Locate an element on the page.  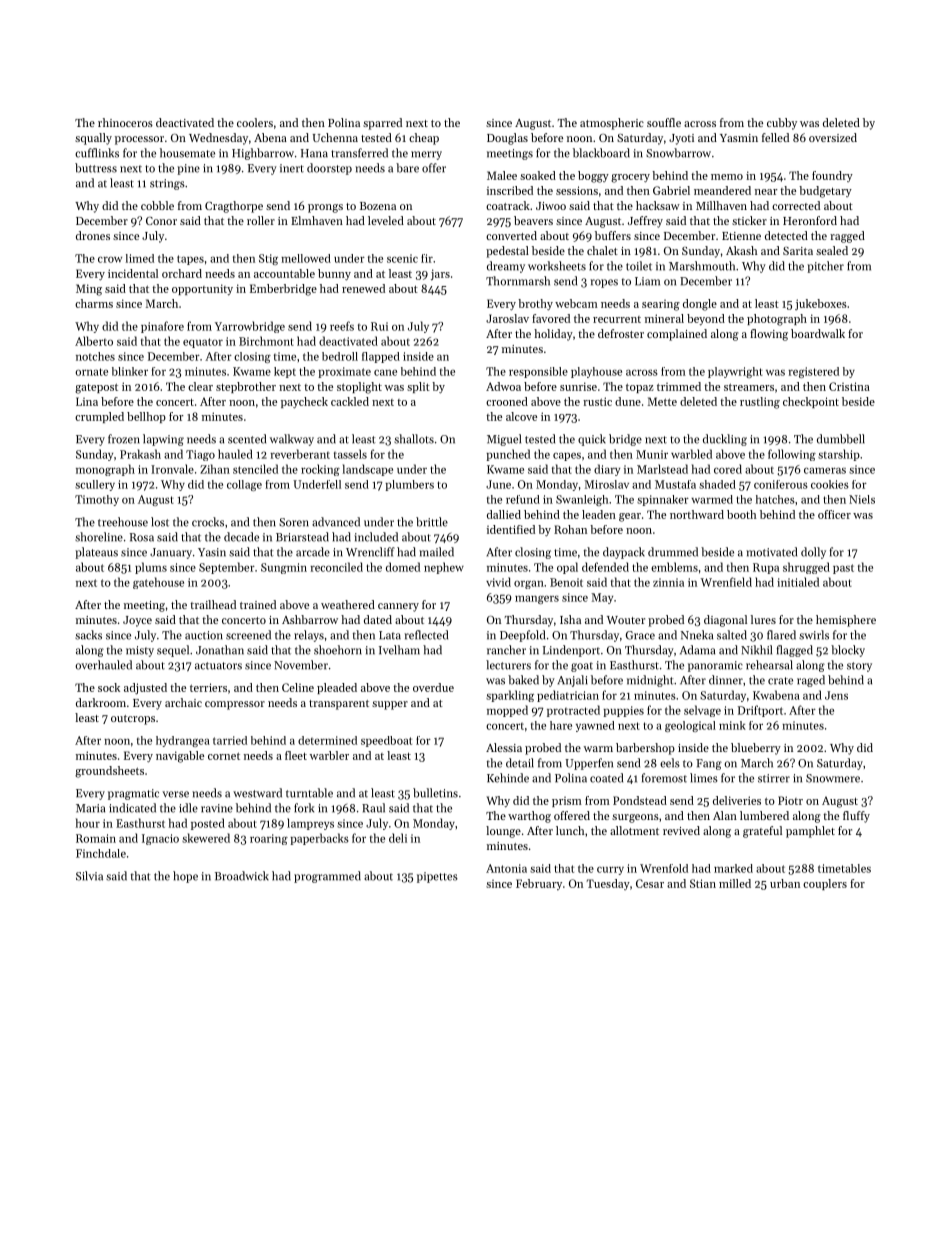
Finchdale is located at coordinates (101, 853).
